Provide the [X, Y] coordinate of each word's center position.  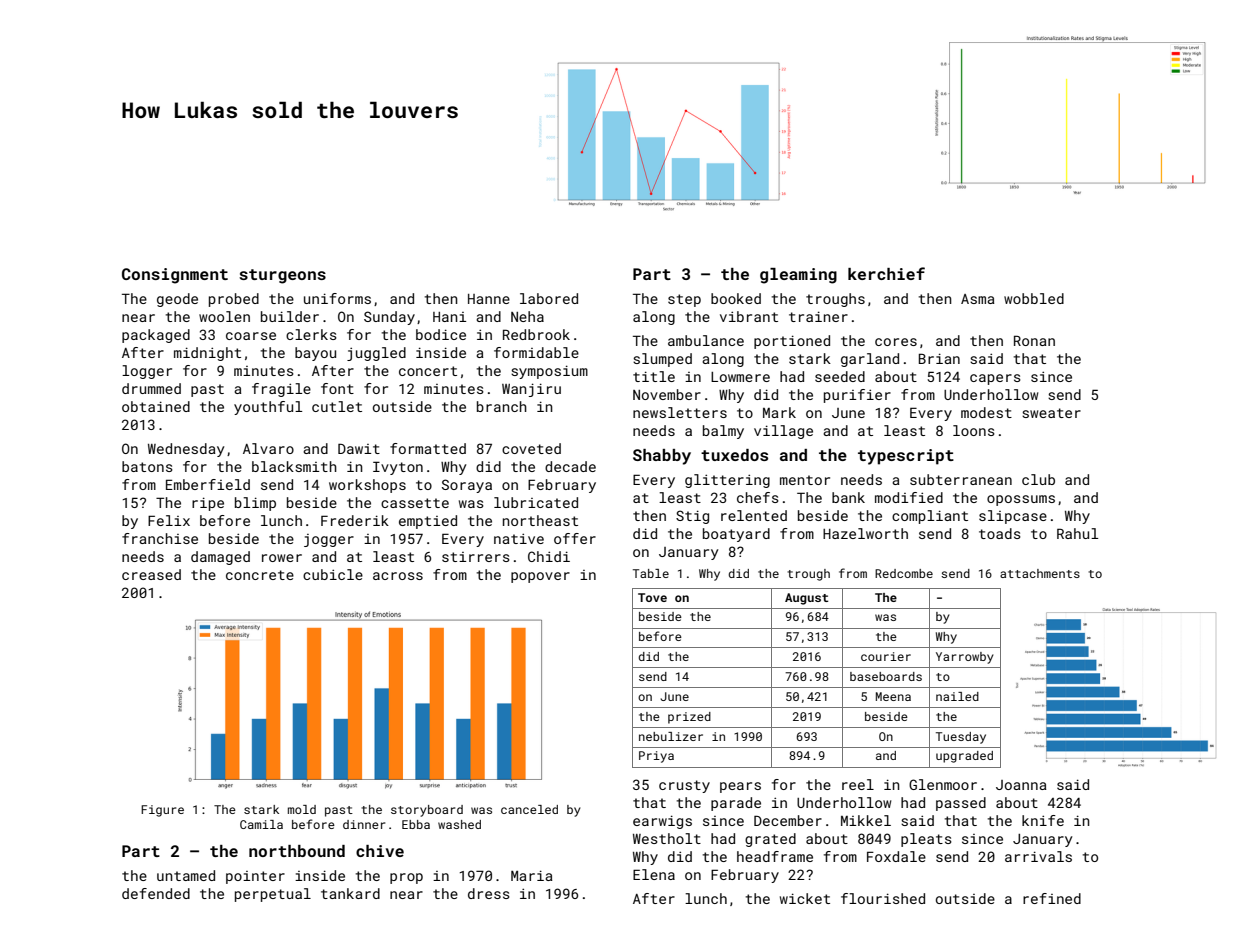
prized [689, 718]
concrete [260, 575]
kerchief [886, 273]
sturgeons [282, 276]
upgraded [964, 757]
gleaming [798, 276]
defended [156, 893]
